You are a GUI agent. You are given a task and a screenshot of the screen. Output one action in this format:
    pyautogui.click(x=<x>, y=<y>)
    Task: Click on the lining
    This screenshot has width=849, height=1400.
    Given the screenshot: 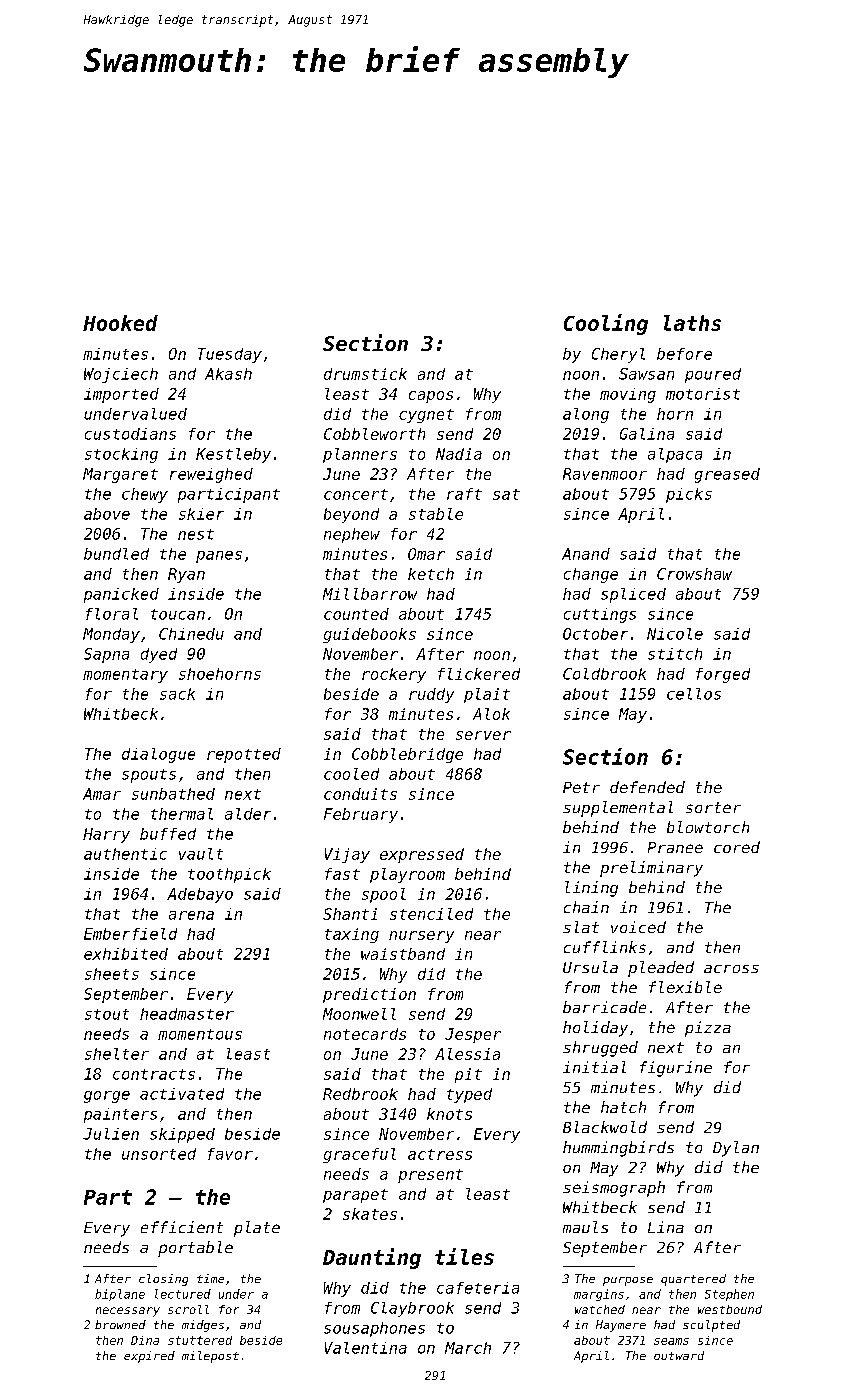 What is the action you would take?
    pyautogui.click(x=591, y=889)
